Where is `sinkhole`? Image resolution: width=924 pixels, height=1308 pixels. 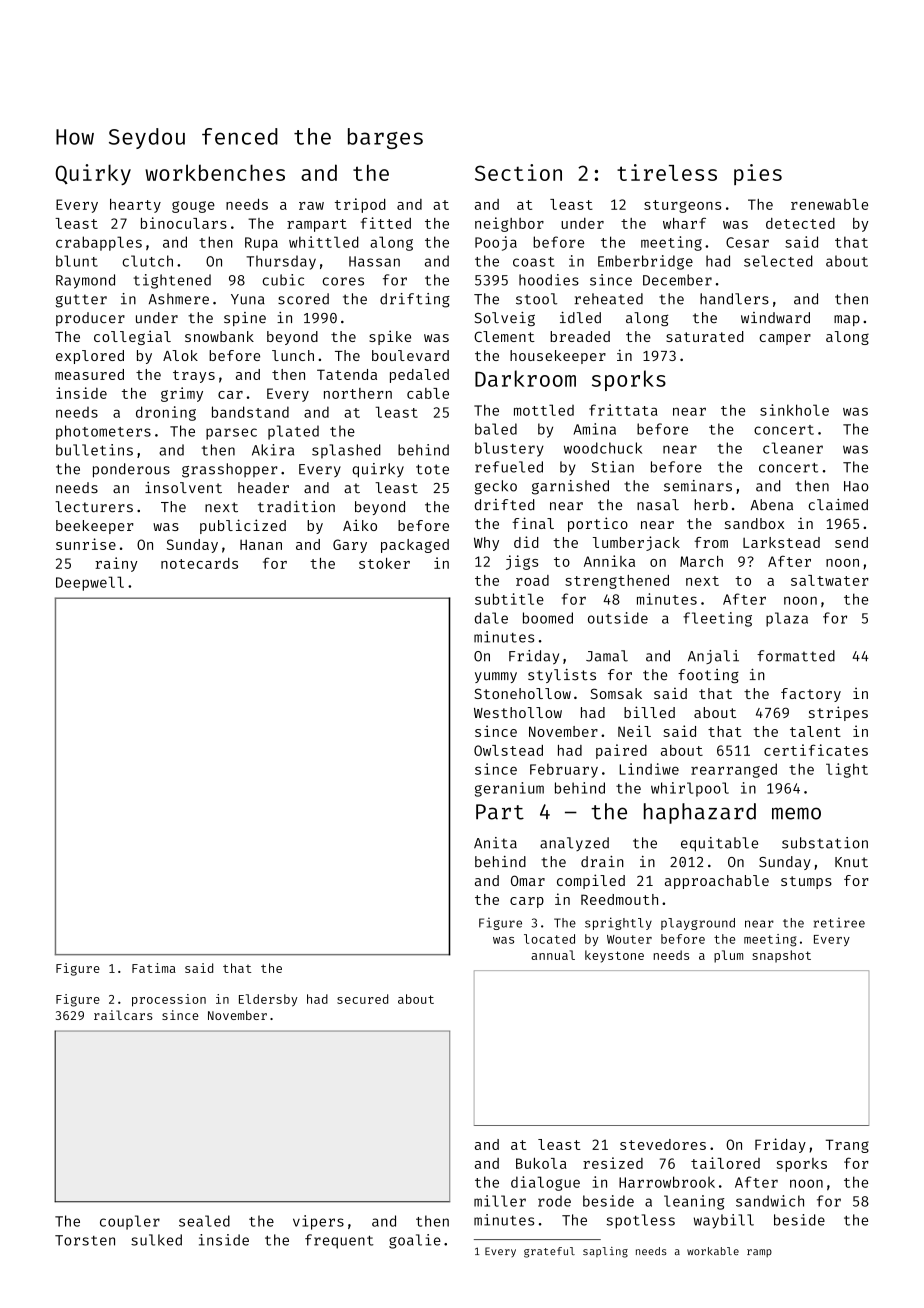
sinkhole is located at coordinates (794, 410).
